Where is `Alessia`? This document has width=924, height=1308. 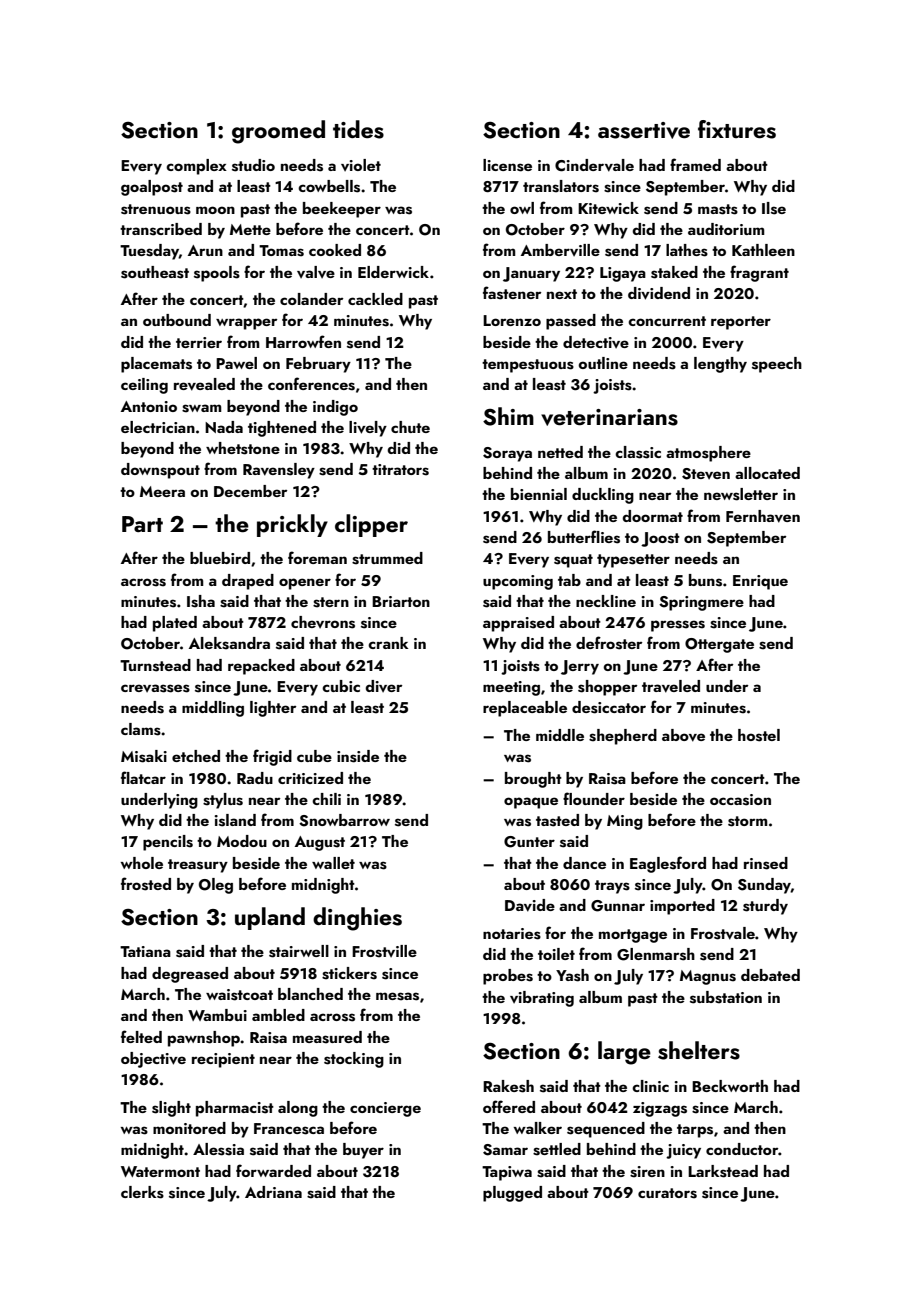 Alessia is located at coordinates (218, 1149).
